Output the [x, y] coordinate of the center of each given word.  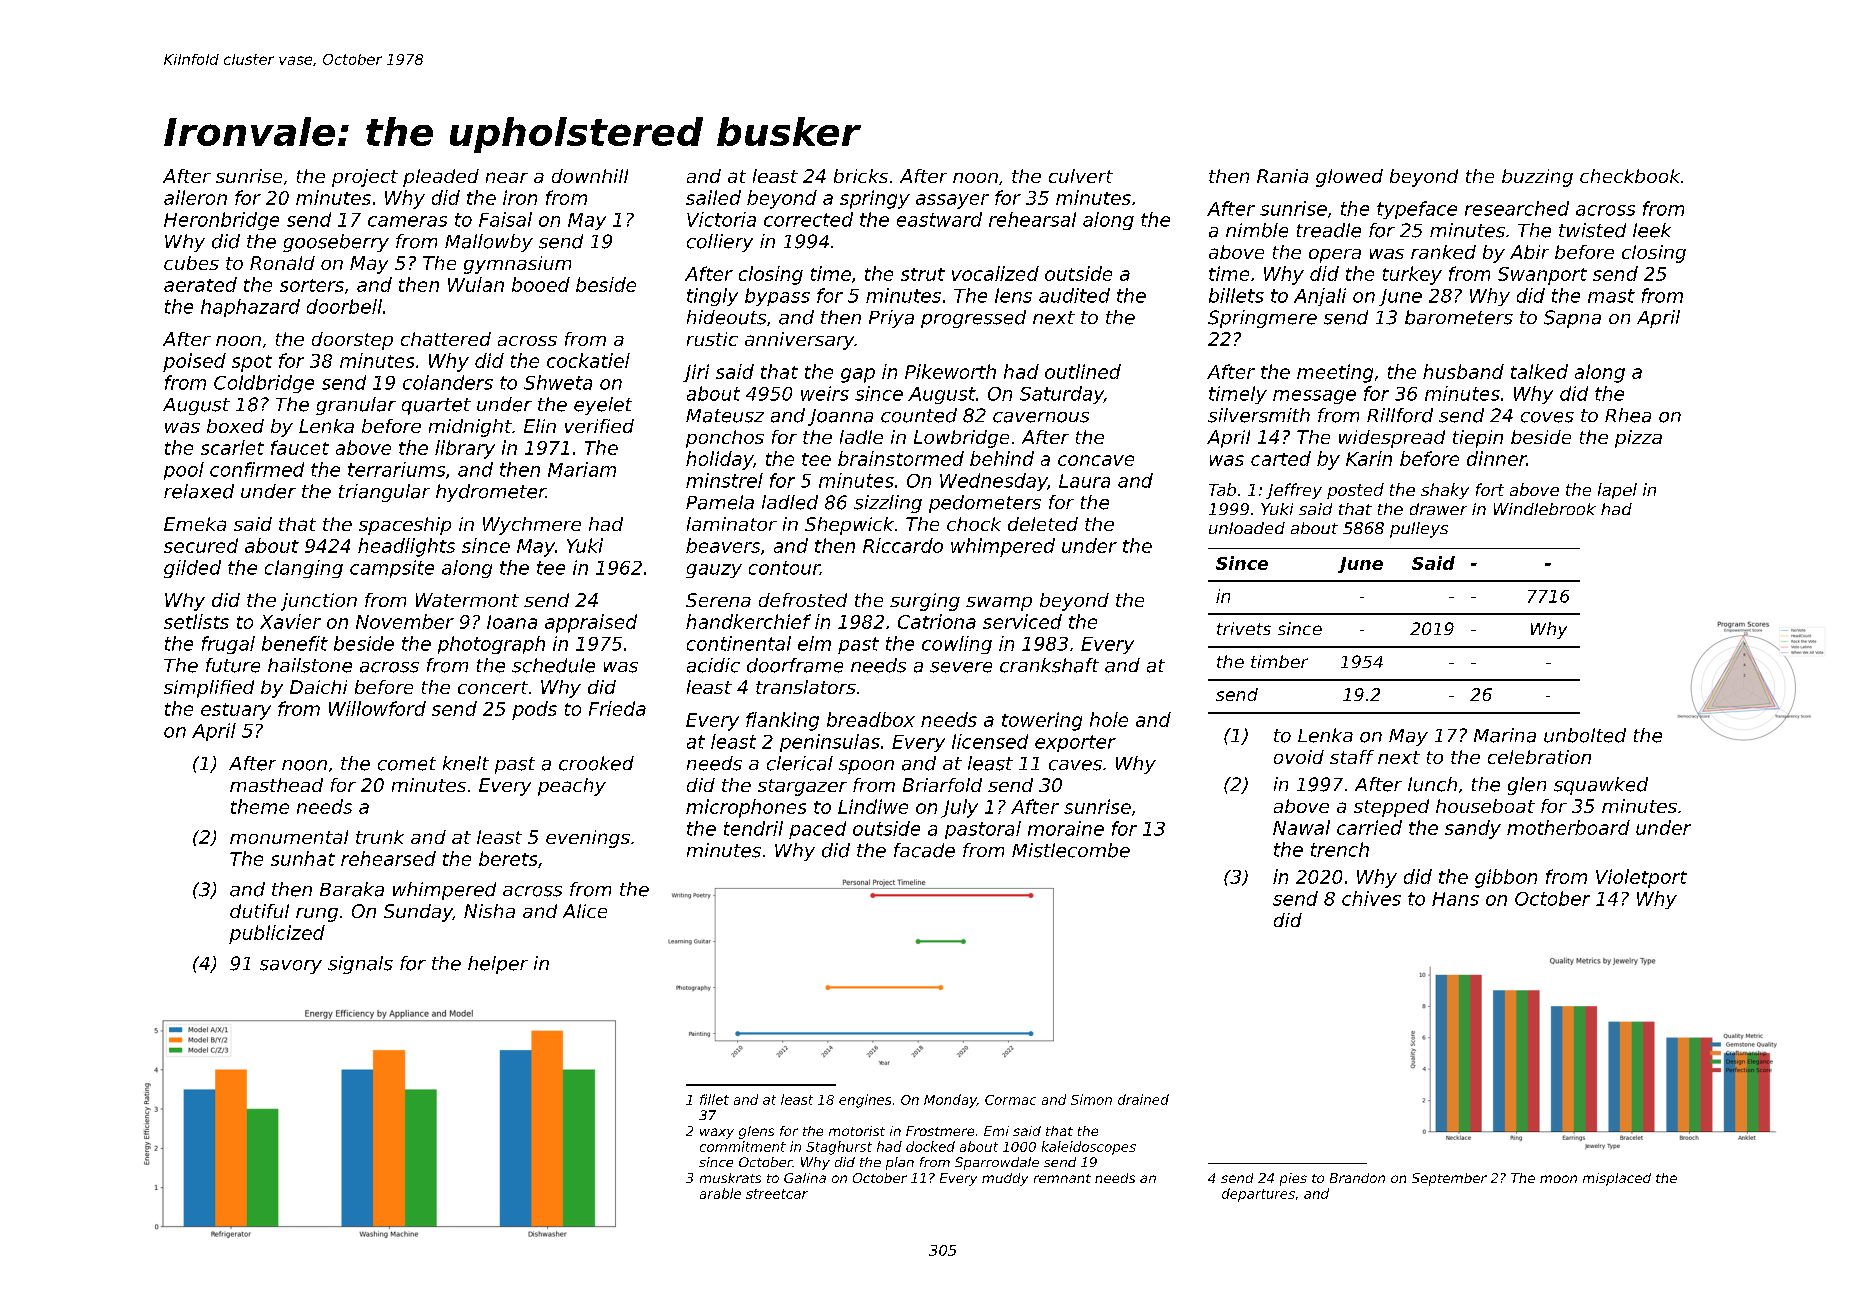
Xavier [290, 621]
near [507, 177]
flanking [782, 721]
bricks [861, 176]
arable [720, 1193]
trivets [1244, 628]
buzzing [1537, 178]
